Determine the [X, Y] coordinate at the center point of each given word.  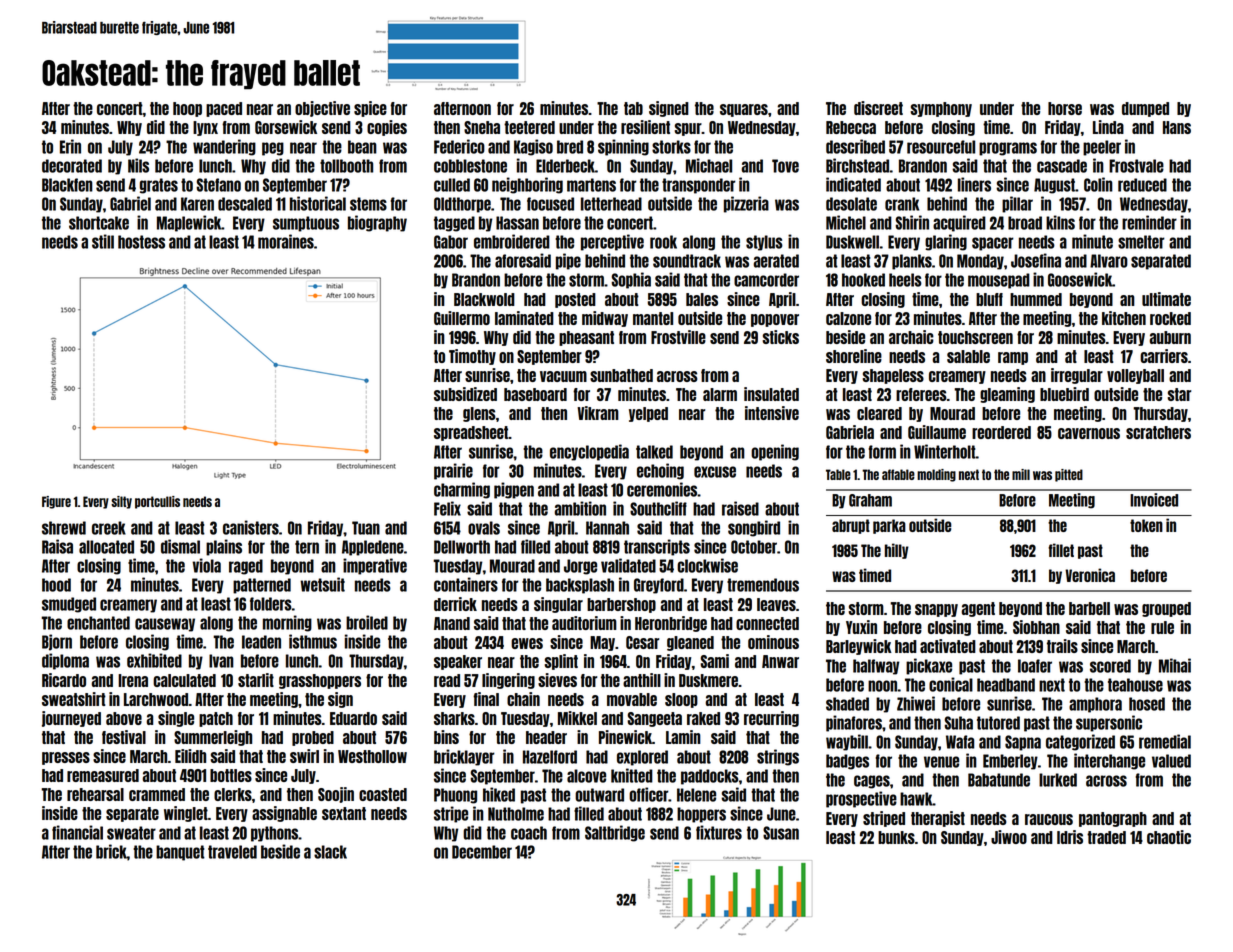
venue [941, 762]
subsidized [465, 394]
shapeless [893, 376]
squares [744, 110]
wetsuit [322, 584]
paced [224, 109]
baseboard [535, 394]
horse [1065, 108]
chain [523, 699]
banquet [180, 853]
